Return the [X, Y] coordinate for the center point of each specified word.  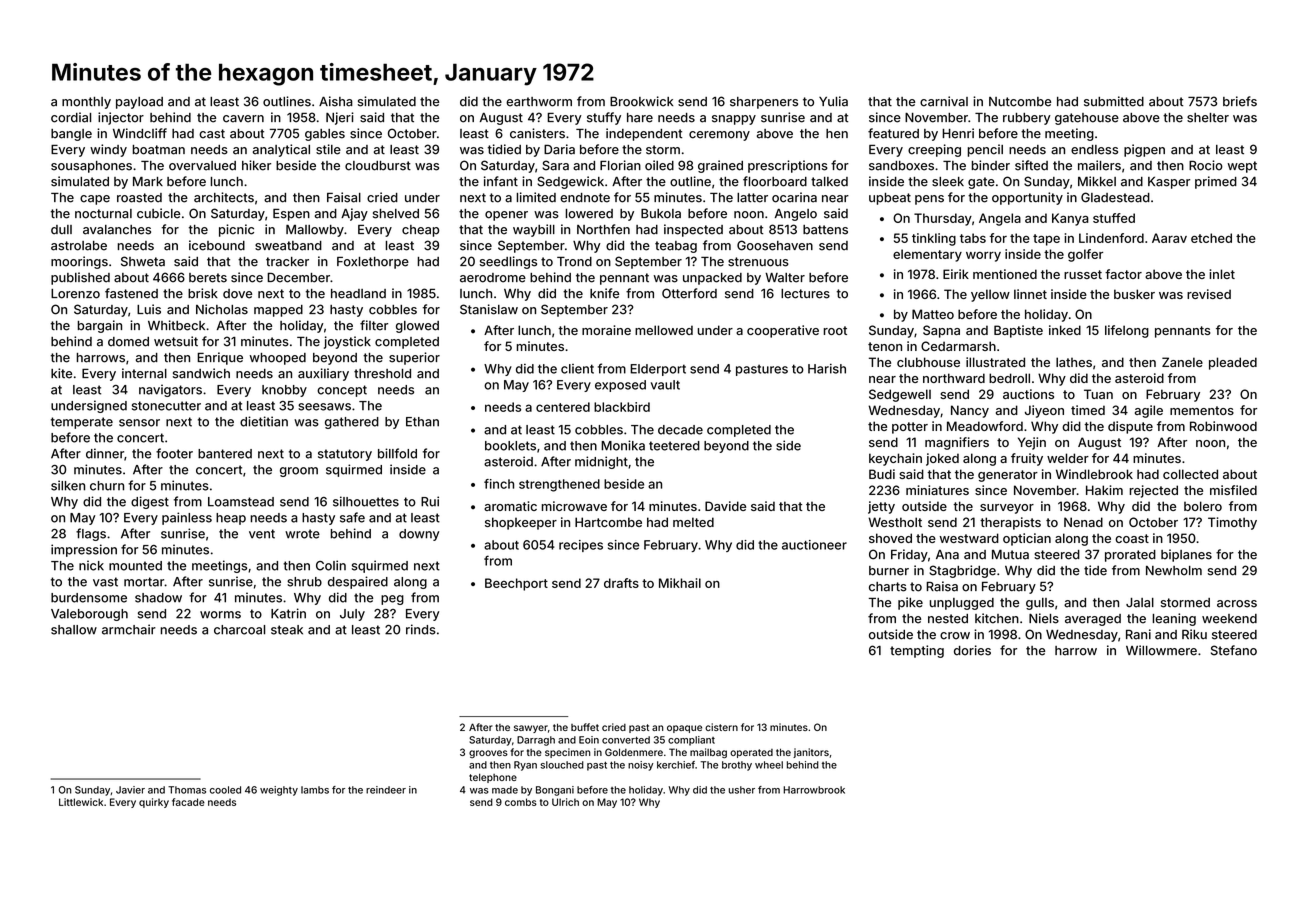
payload [139, 103]
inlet [1222, 274]
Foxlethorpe [373, 263]
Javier [130, 790]
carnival [944, 101]
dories [972, 650]
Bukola [661, 214]
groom [299, 472]
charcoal [239, 630]
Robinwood [1223, 426]
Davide [725, 506]
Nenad [1083, 522]
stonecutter [166, 406]
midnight [601, 462]
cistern [721, 727]
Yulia [833, 101]
